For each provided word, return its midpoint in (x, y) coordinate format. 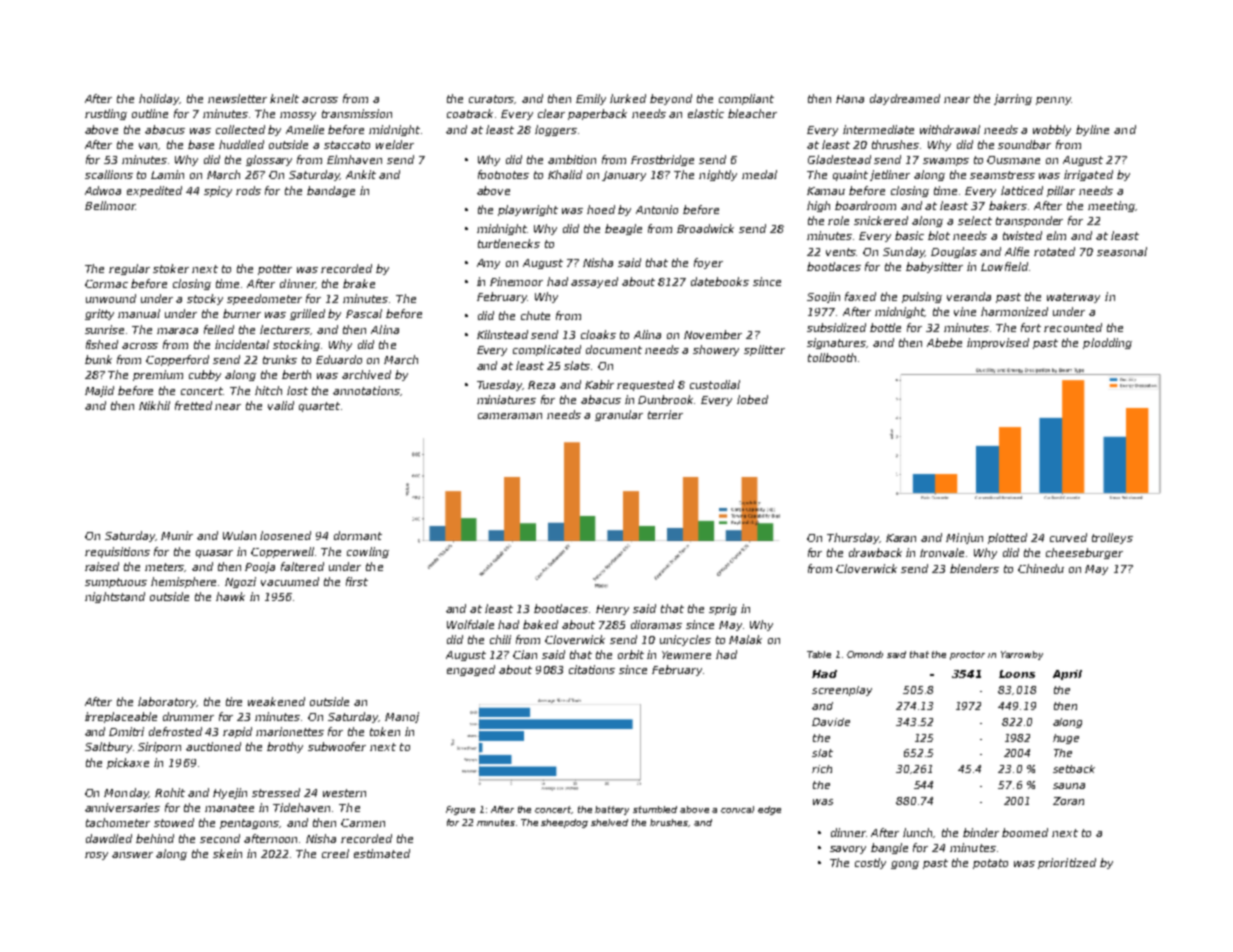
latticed (1022, 190)
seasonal (1122, 251)
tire (234, 701)
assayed (594, 282)
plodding (1107, 343)
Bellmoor (110, 205)
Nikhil (154, 405)
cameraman (510, 416)
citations (592, 669)
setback (1074, 769)
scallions (109, 174)
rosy (96, 856)
